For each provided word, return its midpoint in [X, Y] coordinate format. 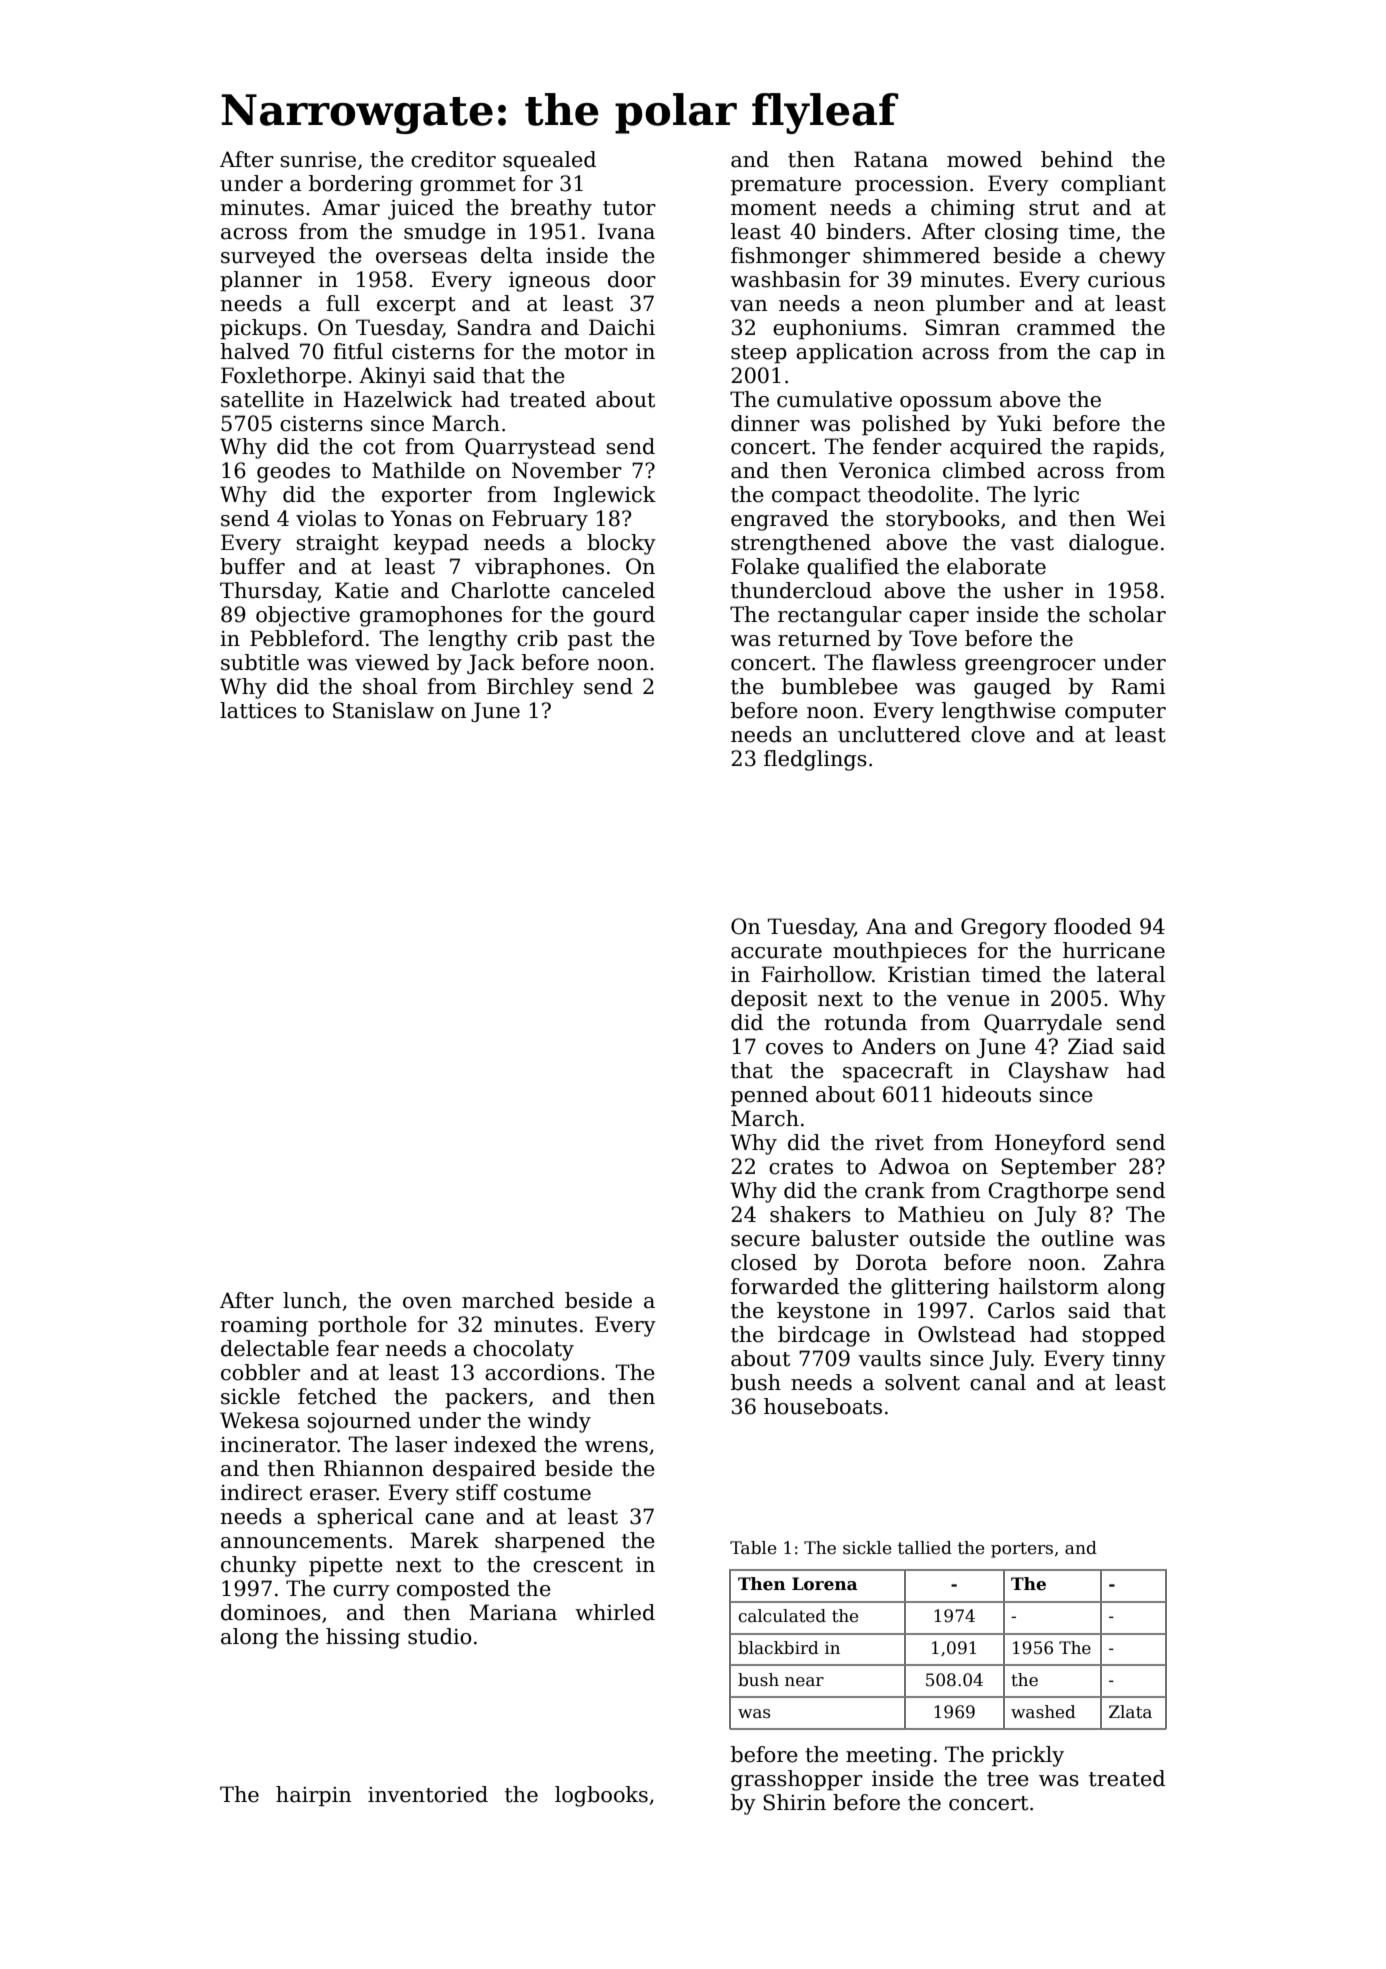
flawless [914, 662]
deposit [769, 1000]
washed [1043, 1712]
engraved [780, 520]
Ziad [1091, 1046]
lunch [312, 1300]
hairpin [314, 1796]
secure [765, 1241]
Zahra [1134, 1262]
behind [1077, 159]
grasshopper [797, 1780]
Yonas [421, 518]
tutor [629, 208]
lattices [258, 710]
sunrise [318, 160]
